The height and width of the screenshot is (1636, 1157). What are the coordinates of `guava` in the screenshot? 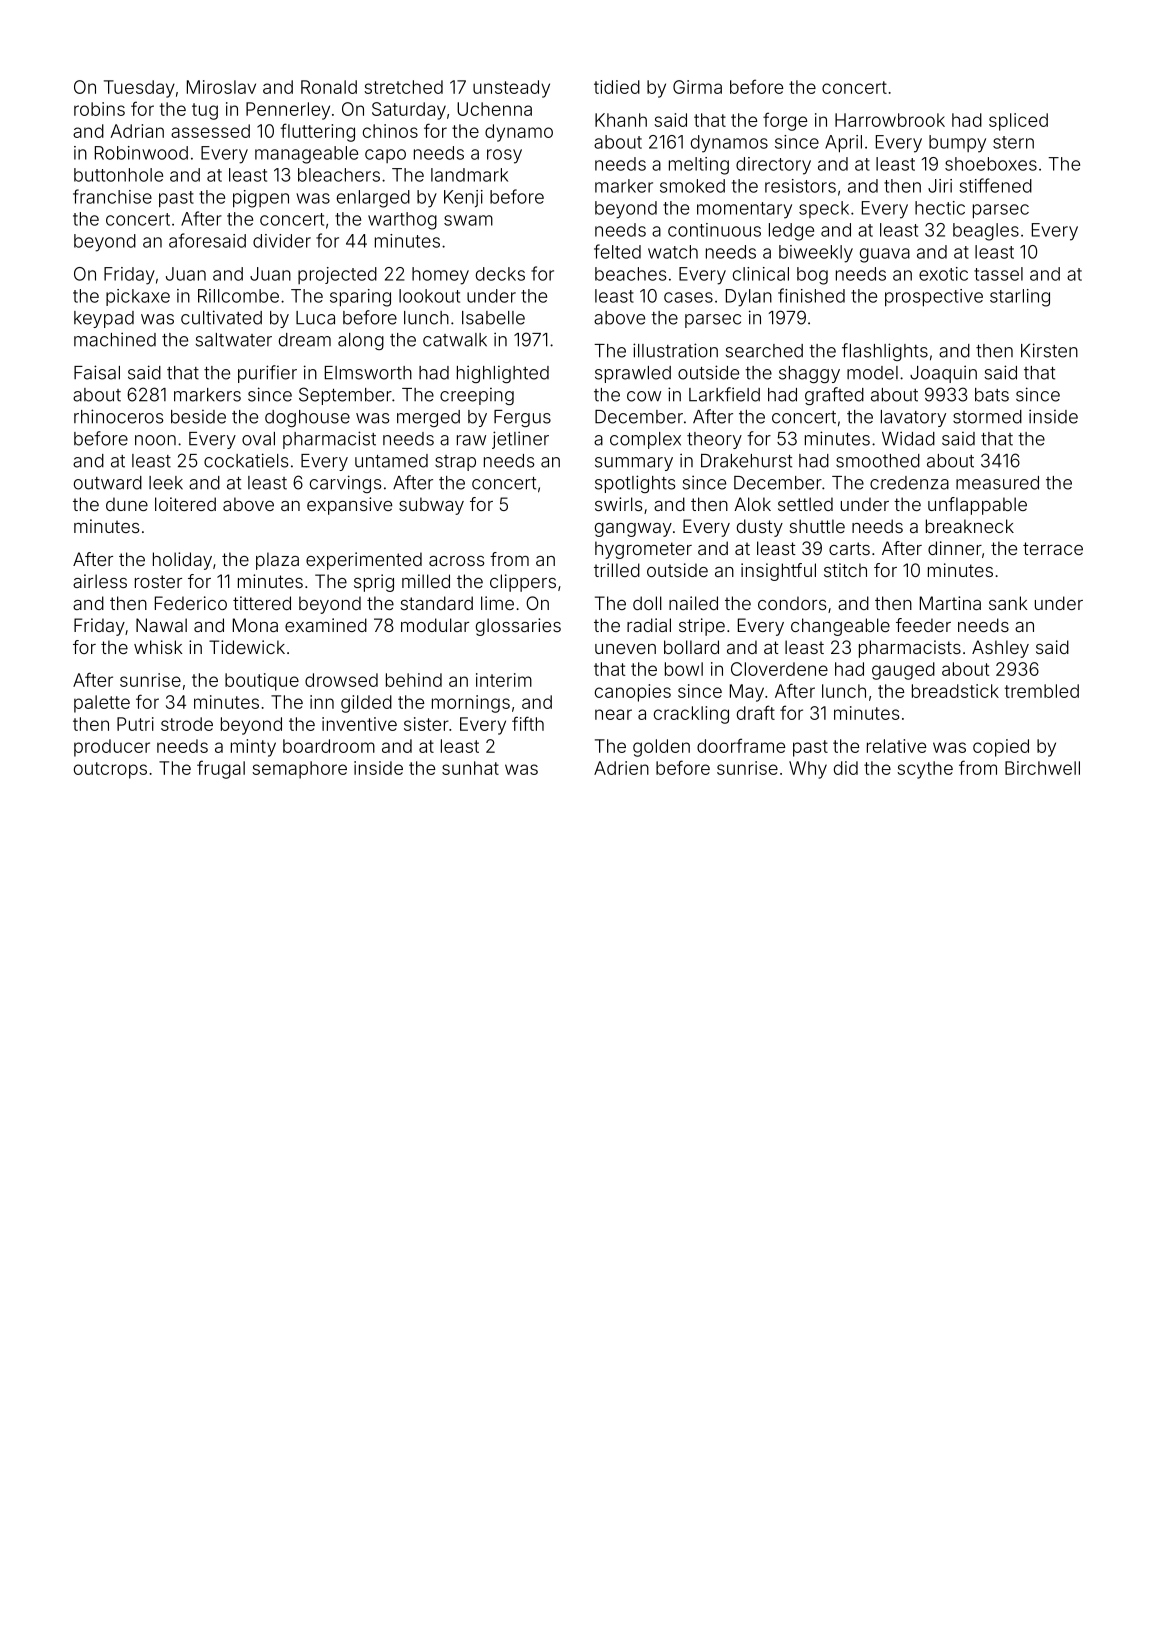 It's located at (885, 255).
